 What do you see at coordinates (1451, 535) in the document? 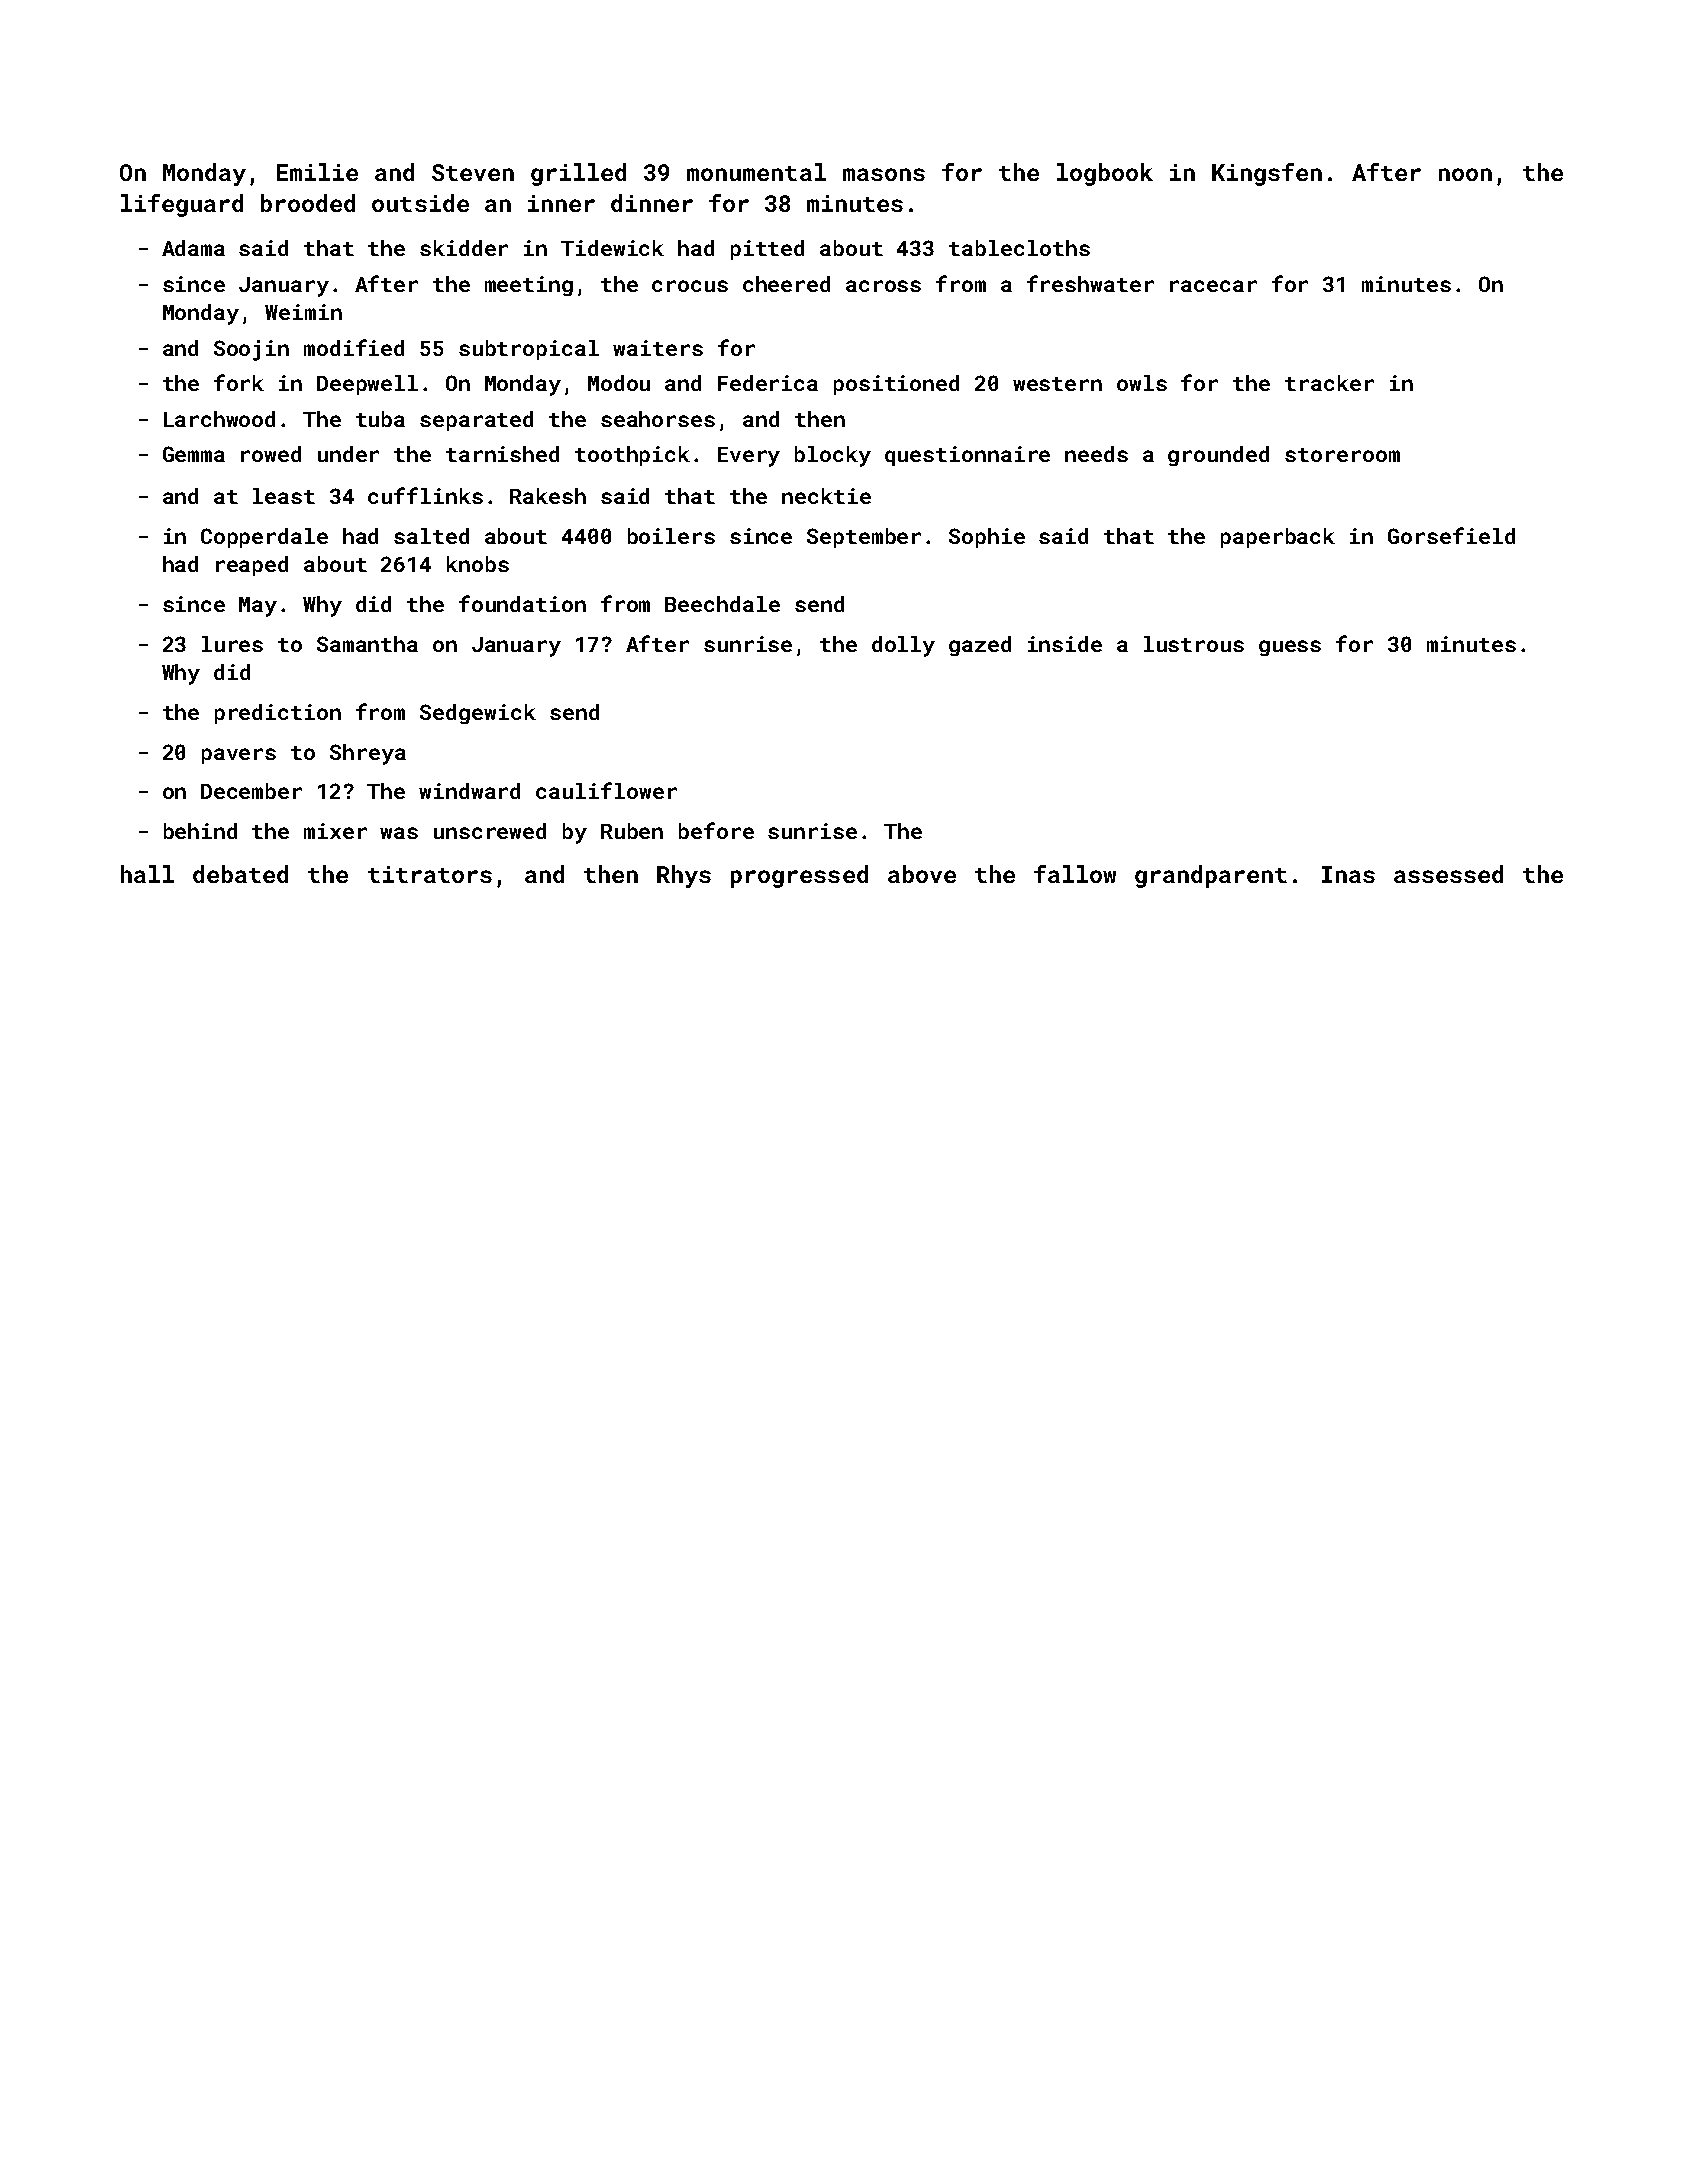
I see `Gorsefield` at bounding box center [1451, 535].
